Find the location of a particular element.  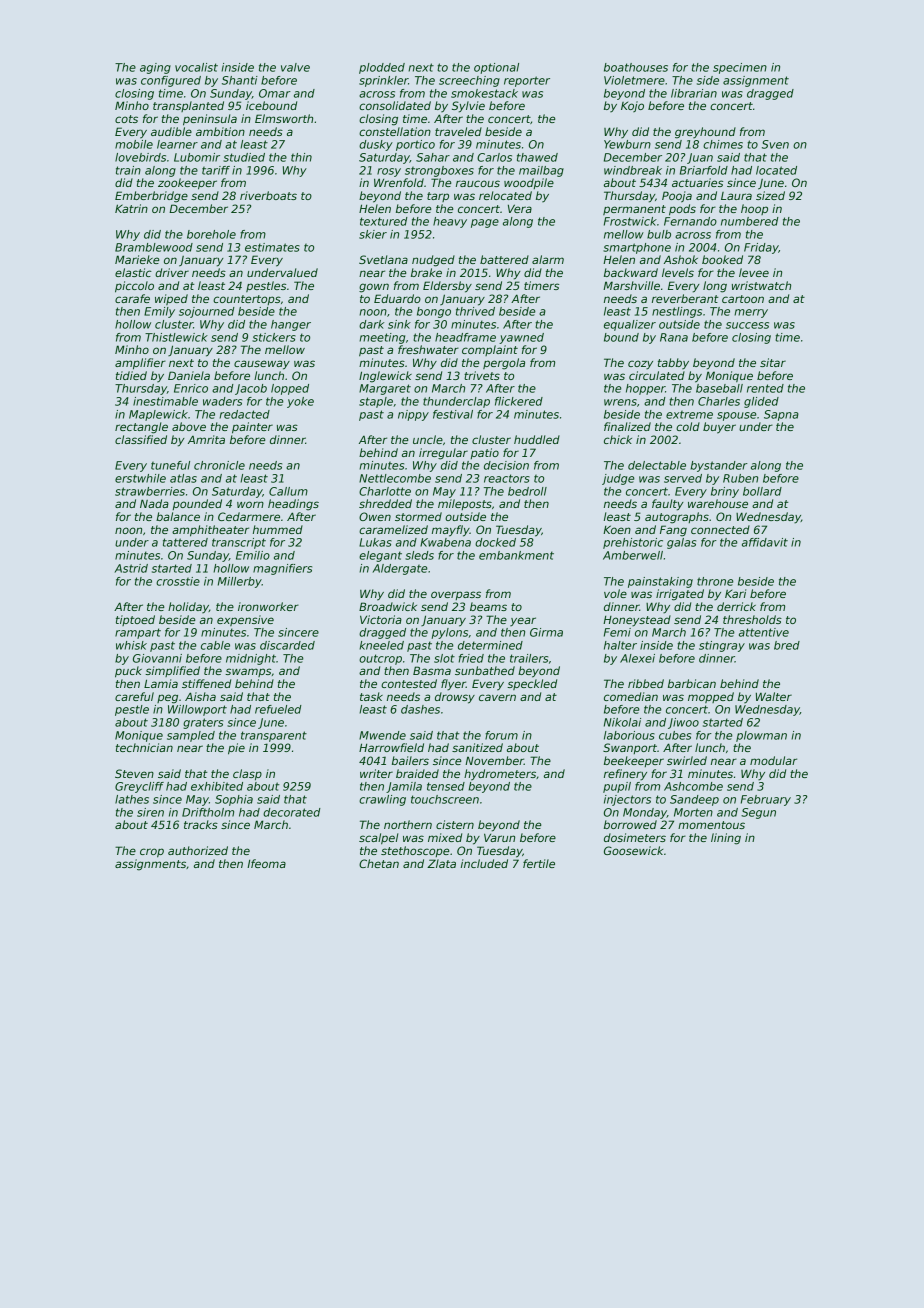

flyer is located at coordinates (453, 685).
